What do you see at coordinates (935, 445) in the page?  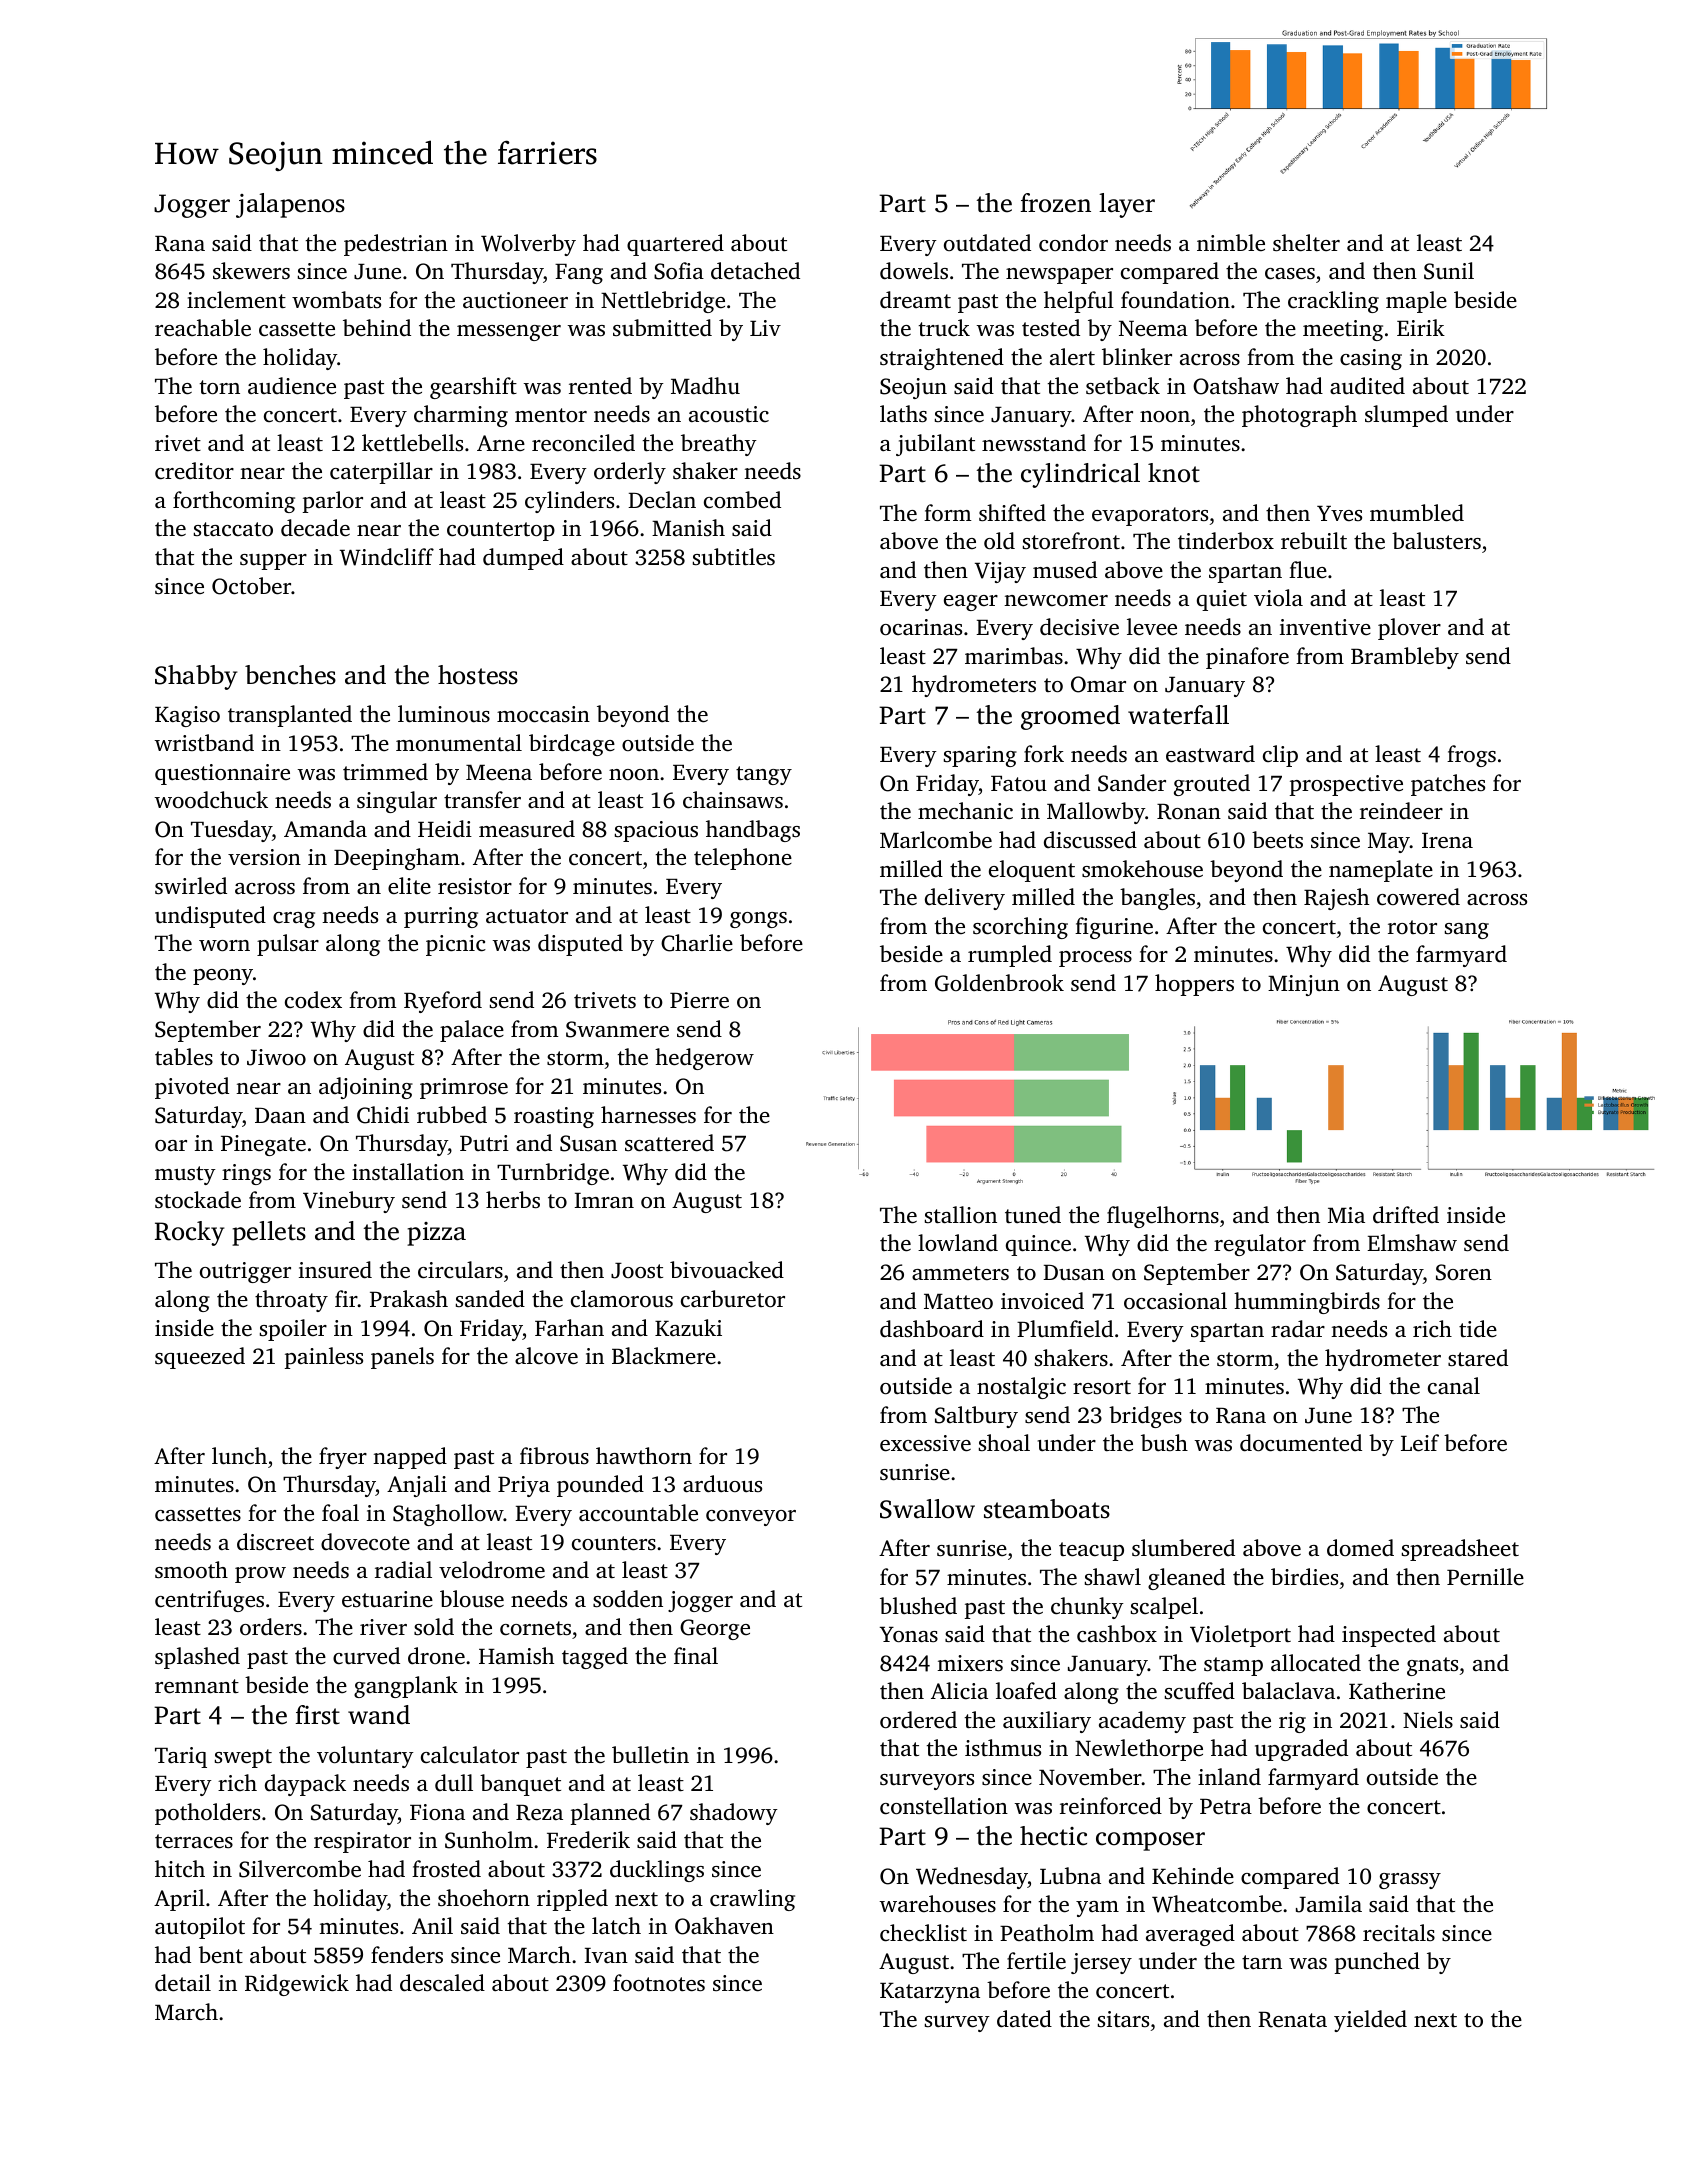 I see `jubilant` at bounding box center [935, 445].
